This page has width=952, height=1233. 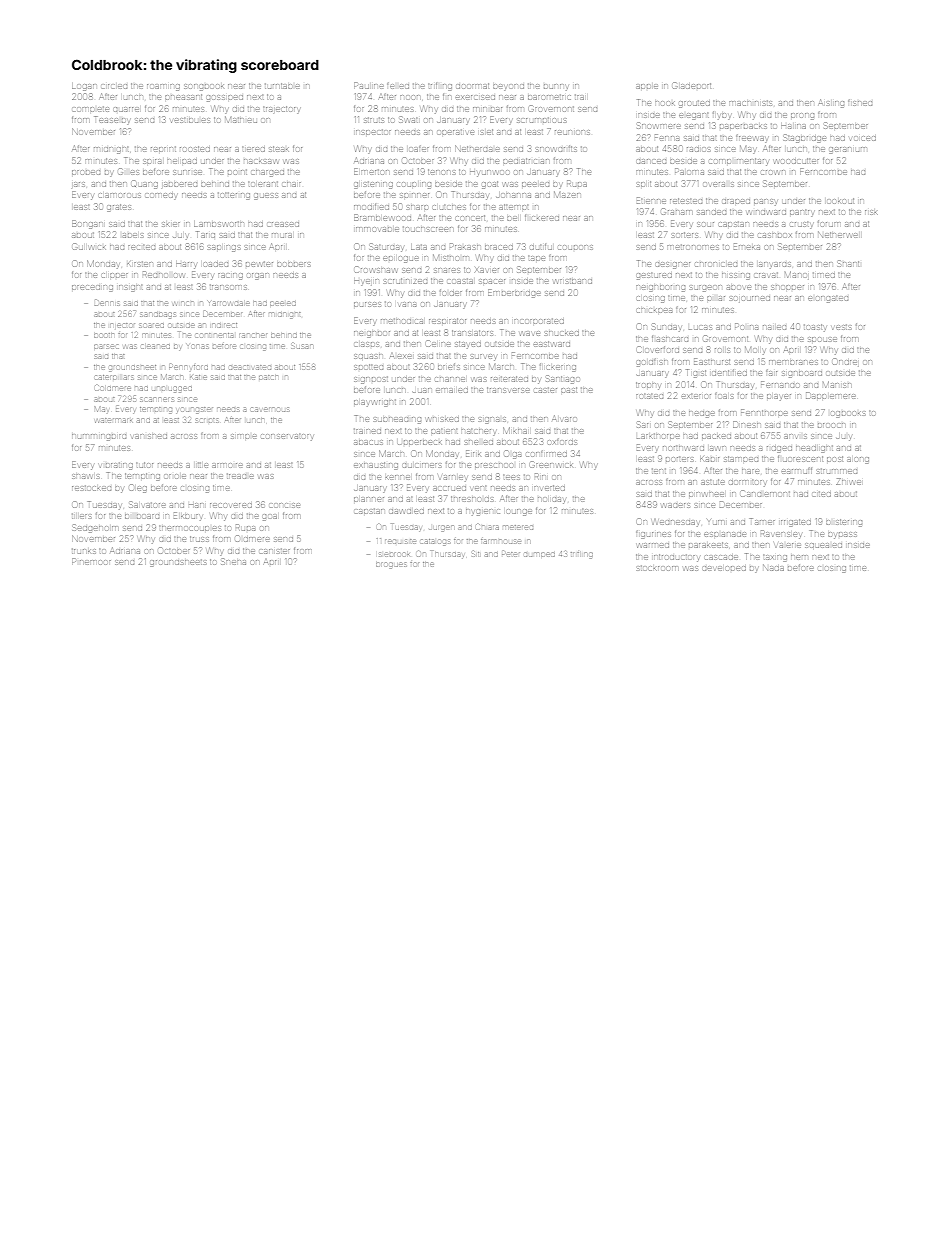 What do you see at coordinates (225, 98) in the page?
I see `gossiped` at bounding box center [225, 98].
